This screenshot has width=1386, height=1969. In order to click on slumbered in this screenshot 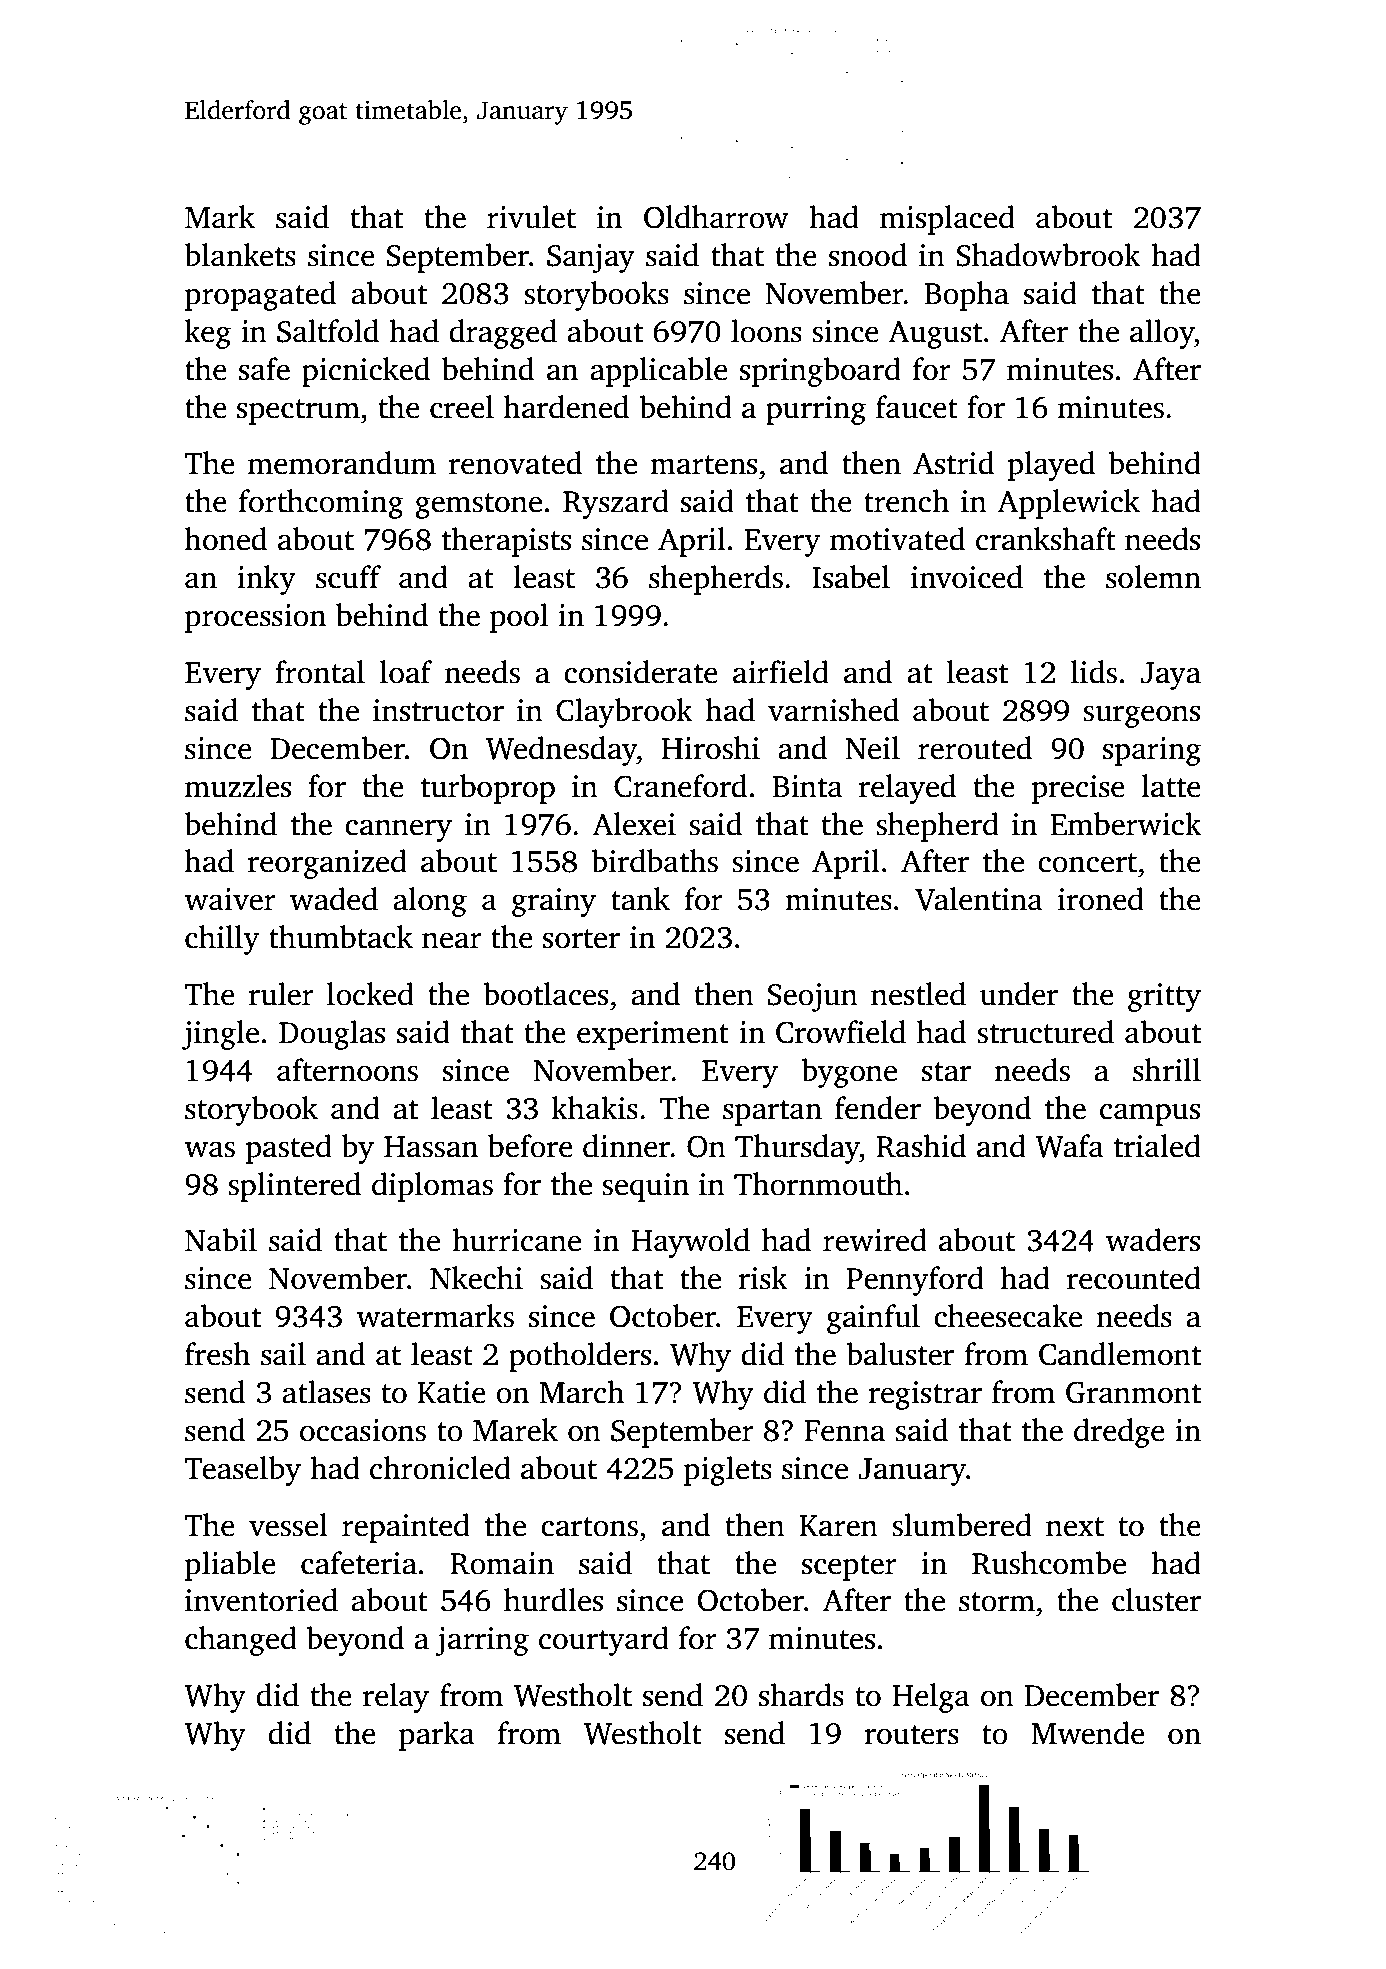, I will do `click(962, 1525)`.
